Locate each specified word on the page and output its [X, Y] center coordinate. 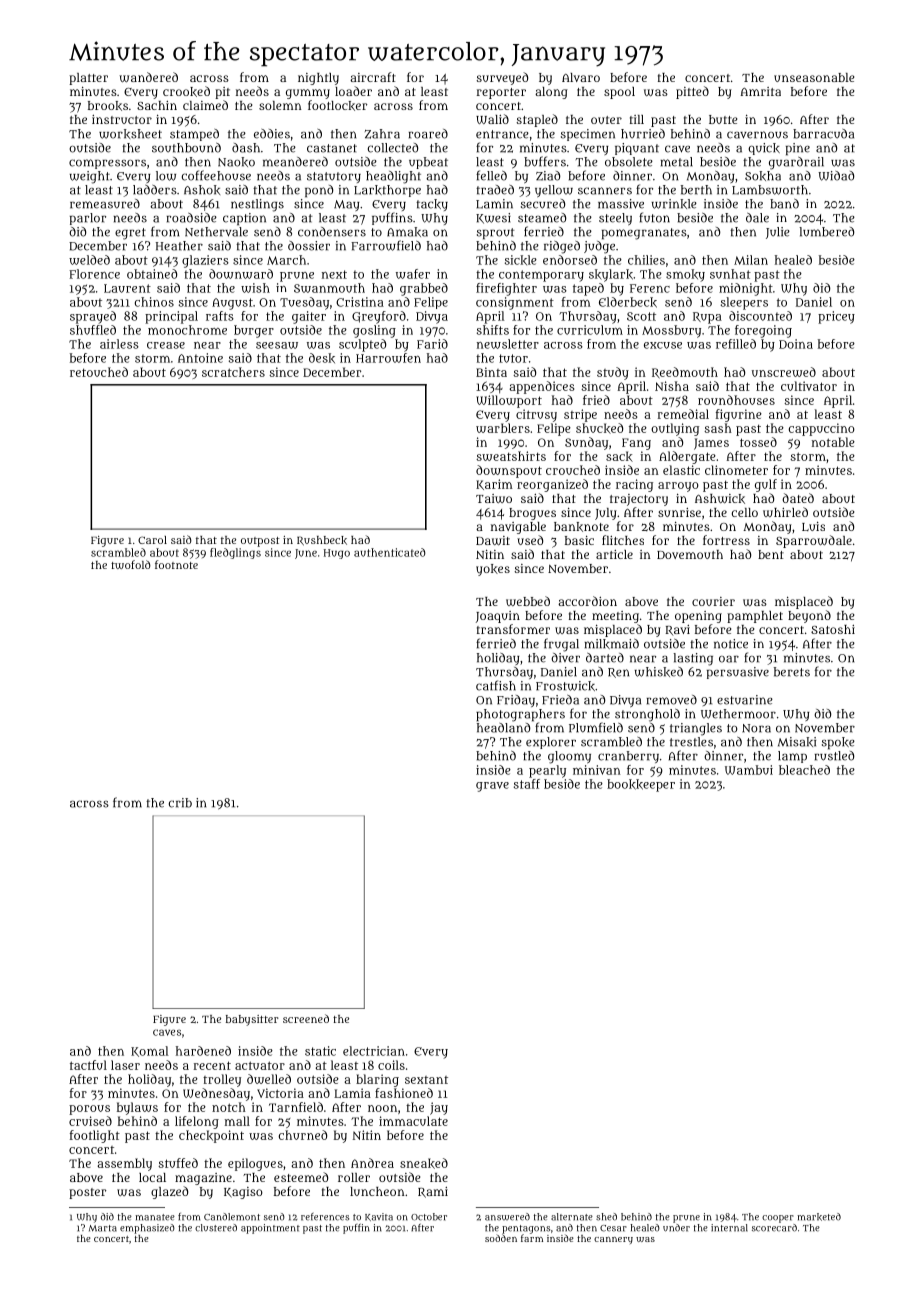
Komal [150, 1051]
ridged [562, 247]
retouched [99, 372]
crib [180, 803]
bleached [804, 770]
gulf [766, 485]
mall [237, 1121]
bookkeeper [641, 785]
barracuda [823, 134]
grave [492, 787]
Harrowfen [388, 358]
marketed [819, 1217]
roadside [192, 218]
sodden [501, 1238]
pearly [547, 771]
